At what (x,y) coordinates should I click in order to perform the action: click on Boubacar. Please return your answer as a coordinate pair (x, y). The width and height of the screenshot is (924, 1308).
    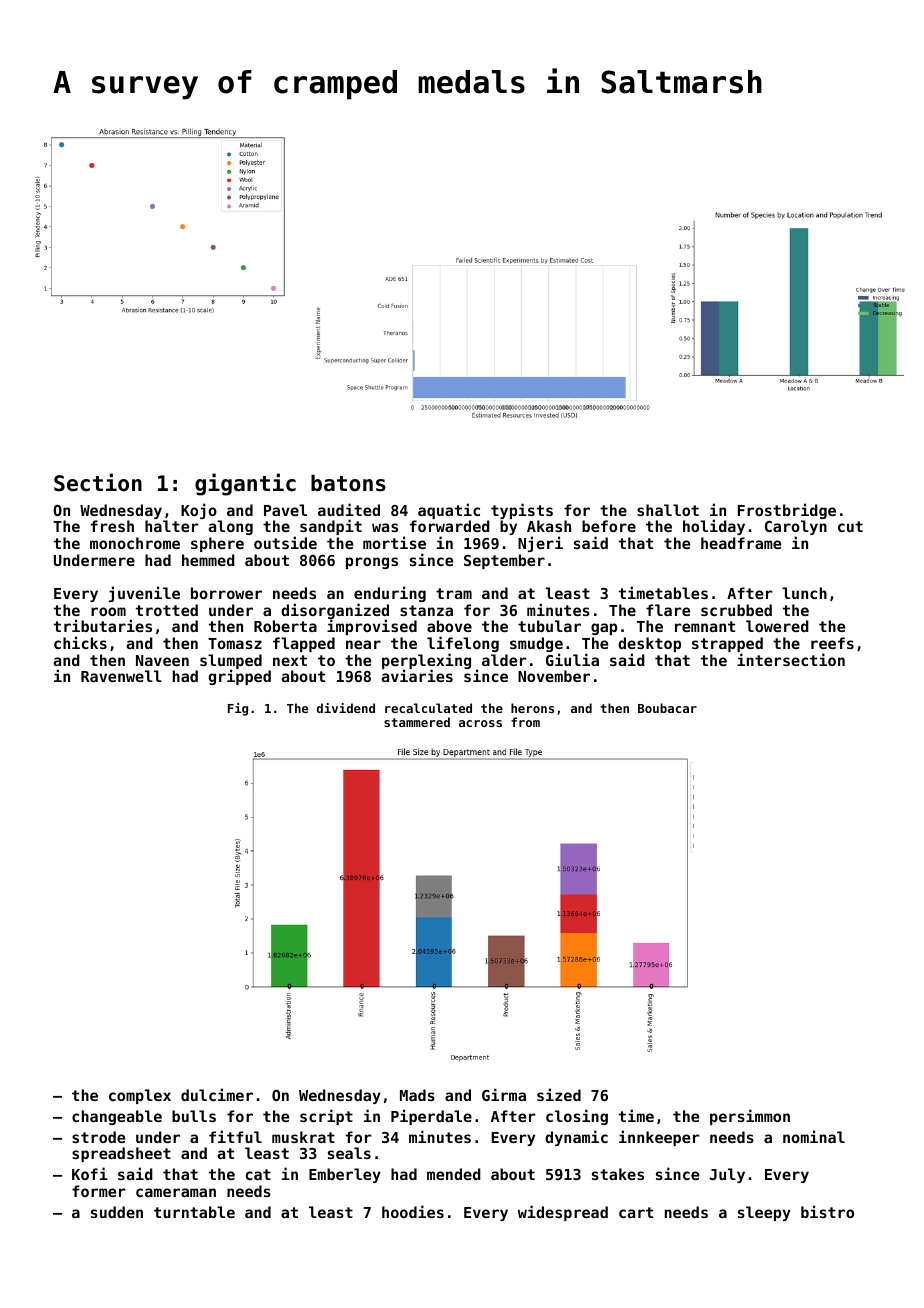
    Looking at the image, I should click on (667, 708).
